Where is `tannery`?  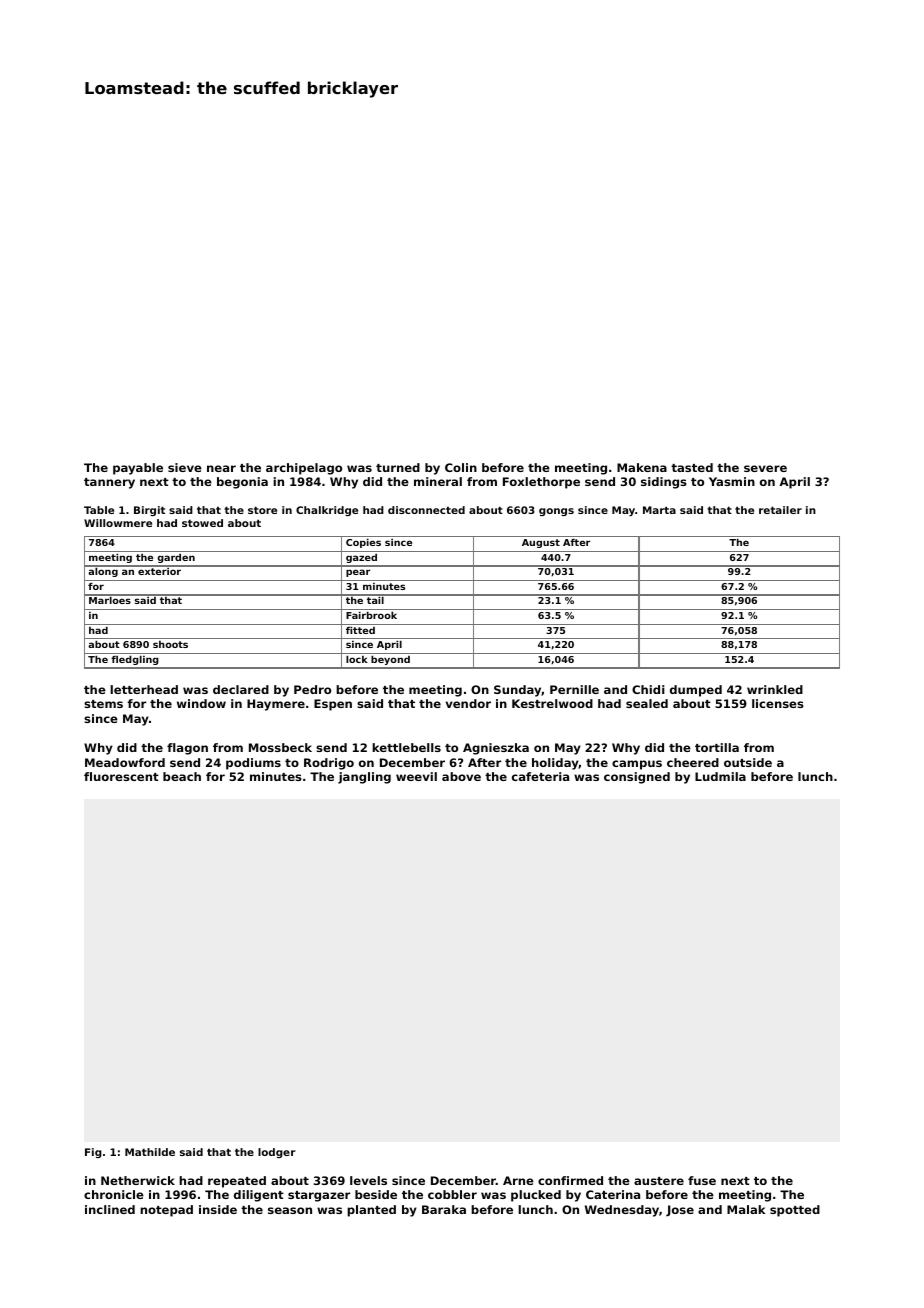 tannery is located at coordinates (109, 483).
